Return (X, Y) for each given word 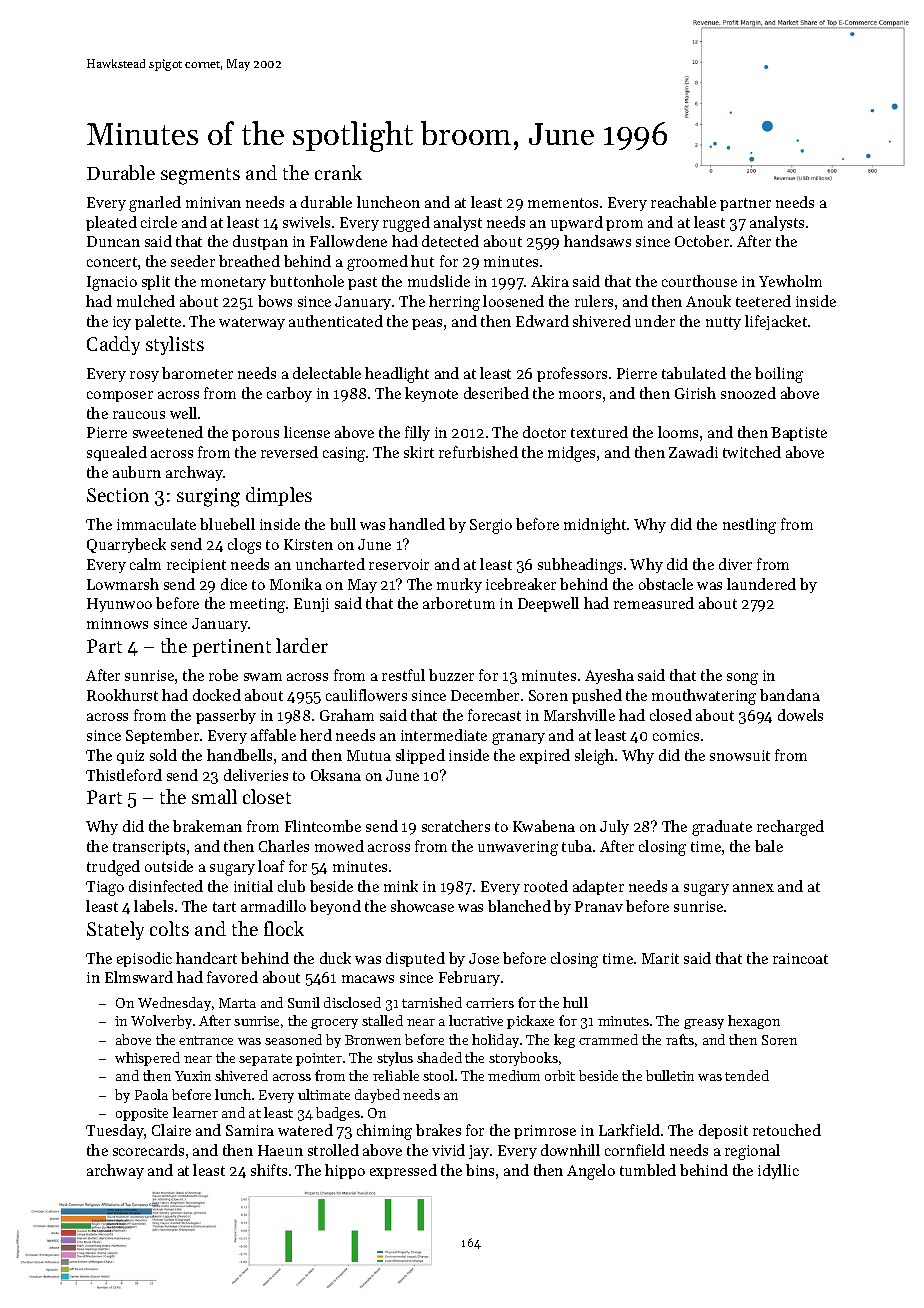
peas (427, 324)
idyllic (778, 1171)
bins (480, 1170)
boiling (779, 375)
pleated (111, 223)
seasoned (293, 1039)
